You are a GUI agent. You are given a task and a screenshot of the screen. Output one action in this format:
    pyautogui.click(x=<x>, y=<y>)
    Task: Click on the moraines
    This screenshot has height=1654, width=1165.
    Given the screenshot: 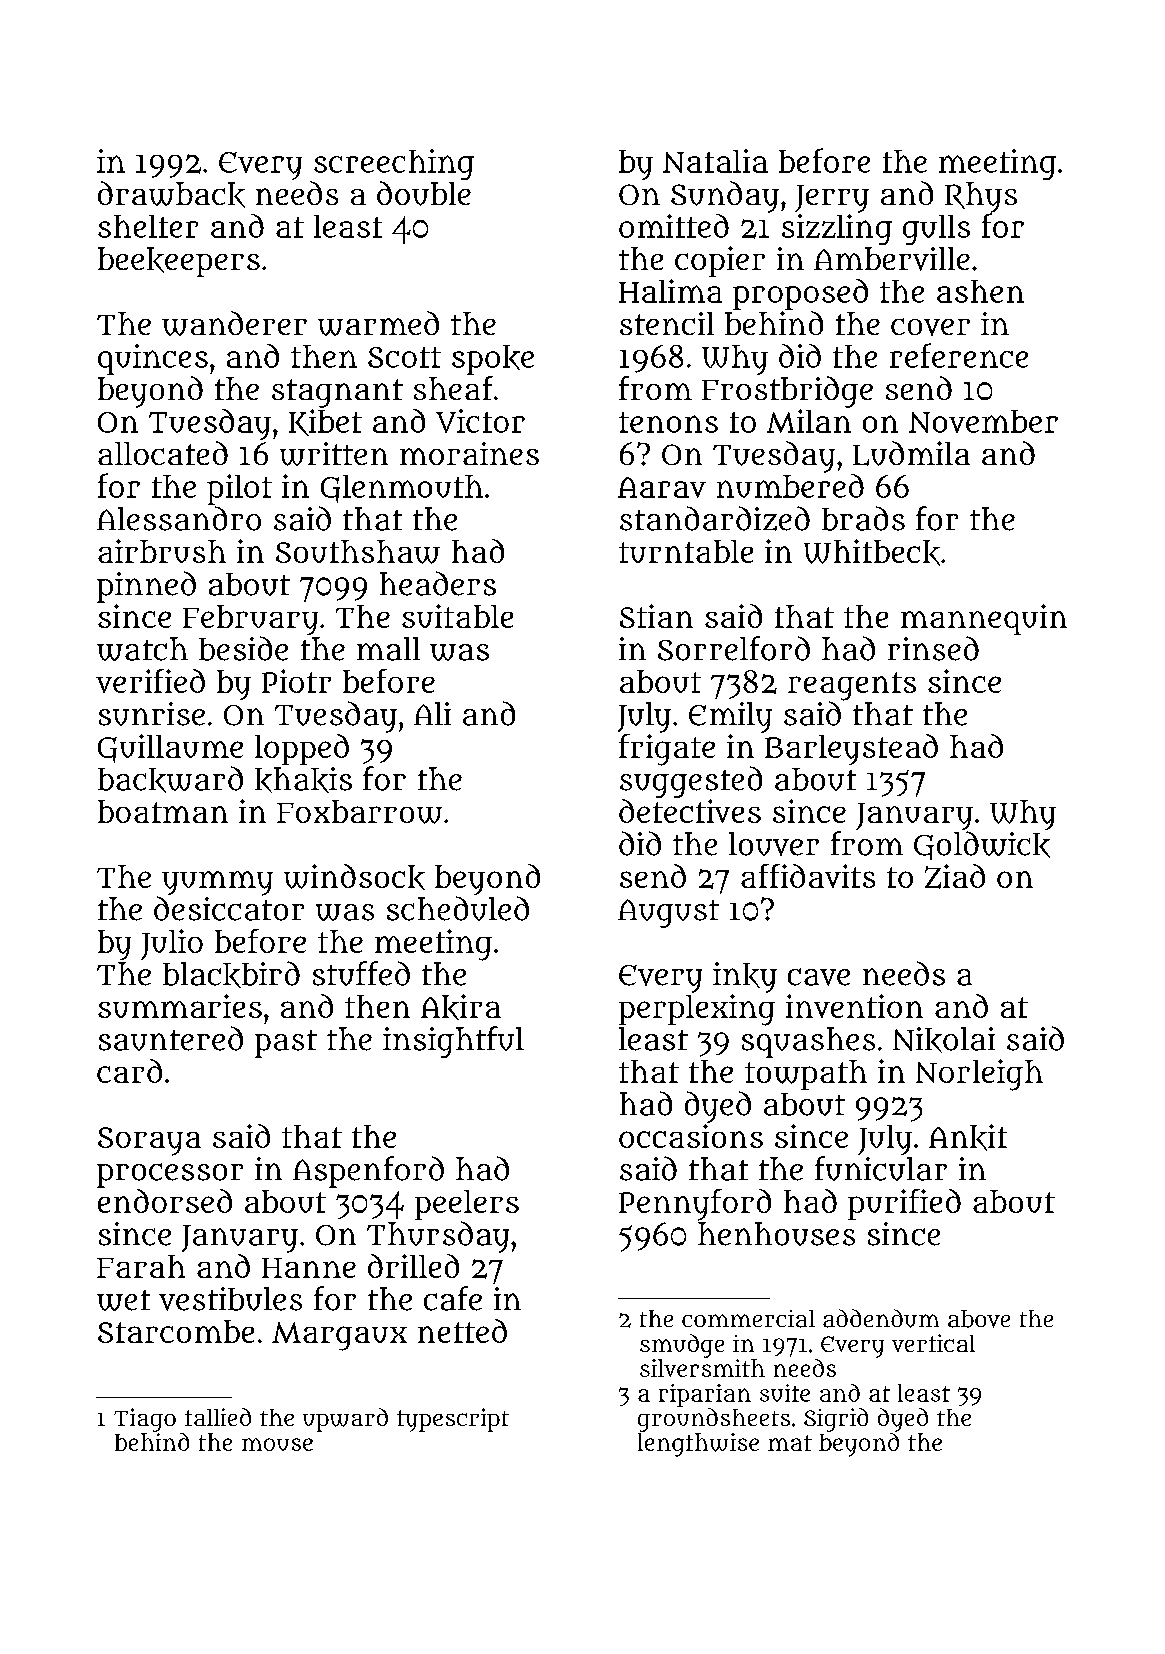 What is the action you would take?
    pyautogui.click(x=469, y=453)
